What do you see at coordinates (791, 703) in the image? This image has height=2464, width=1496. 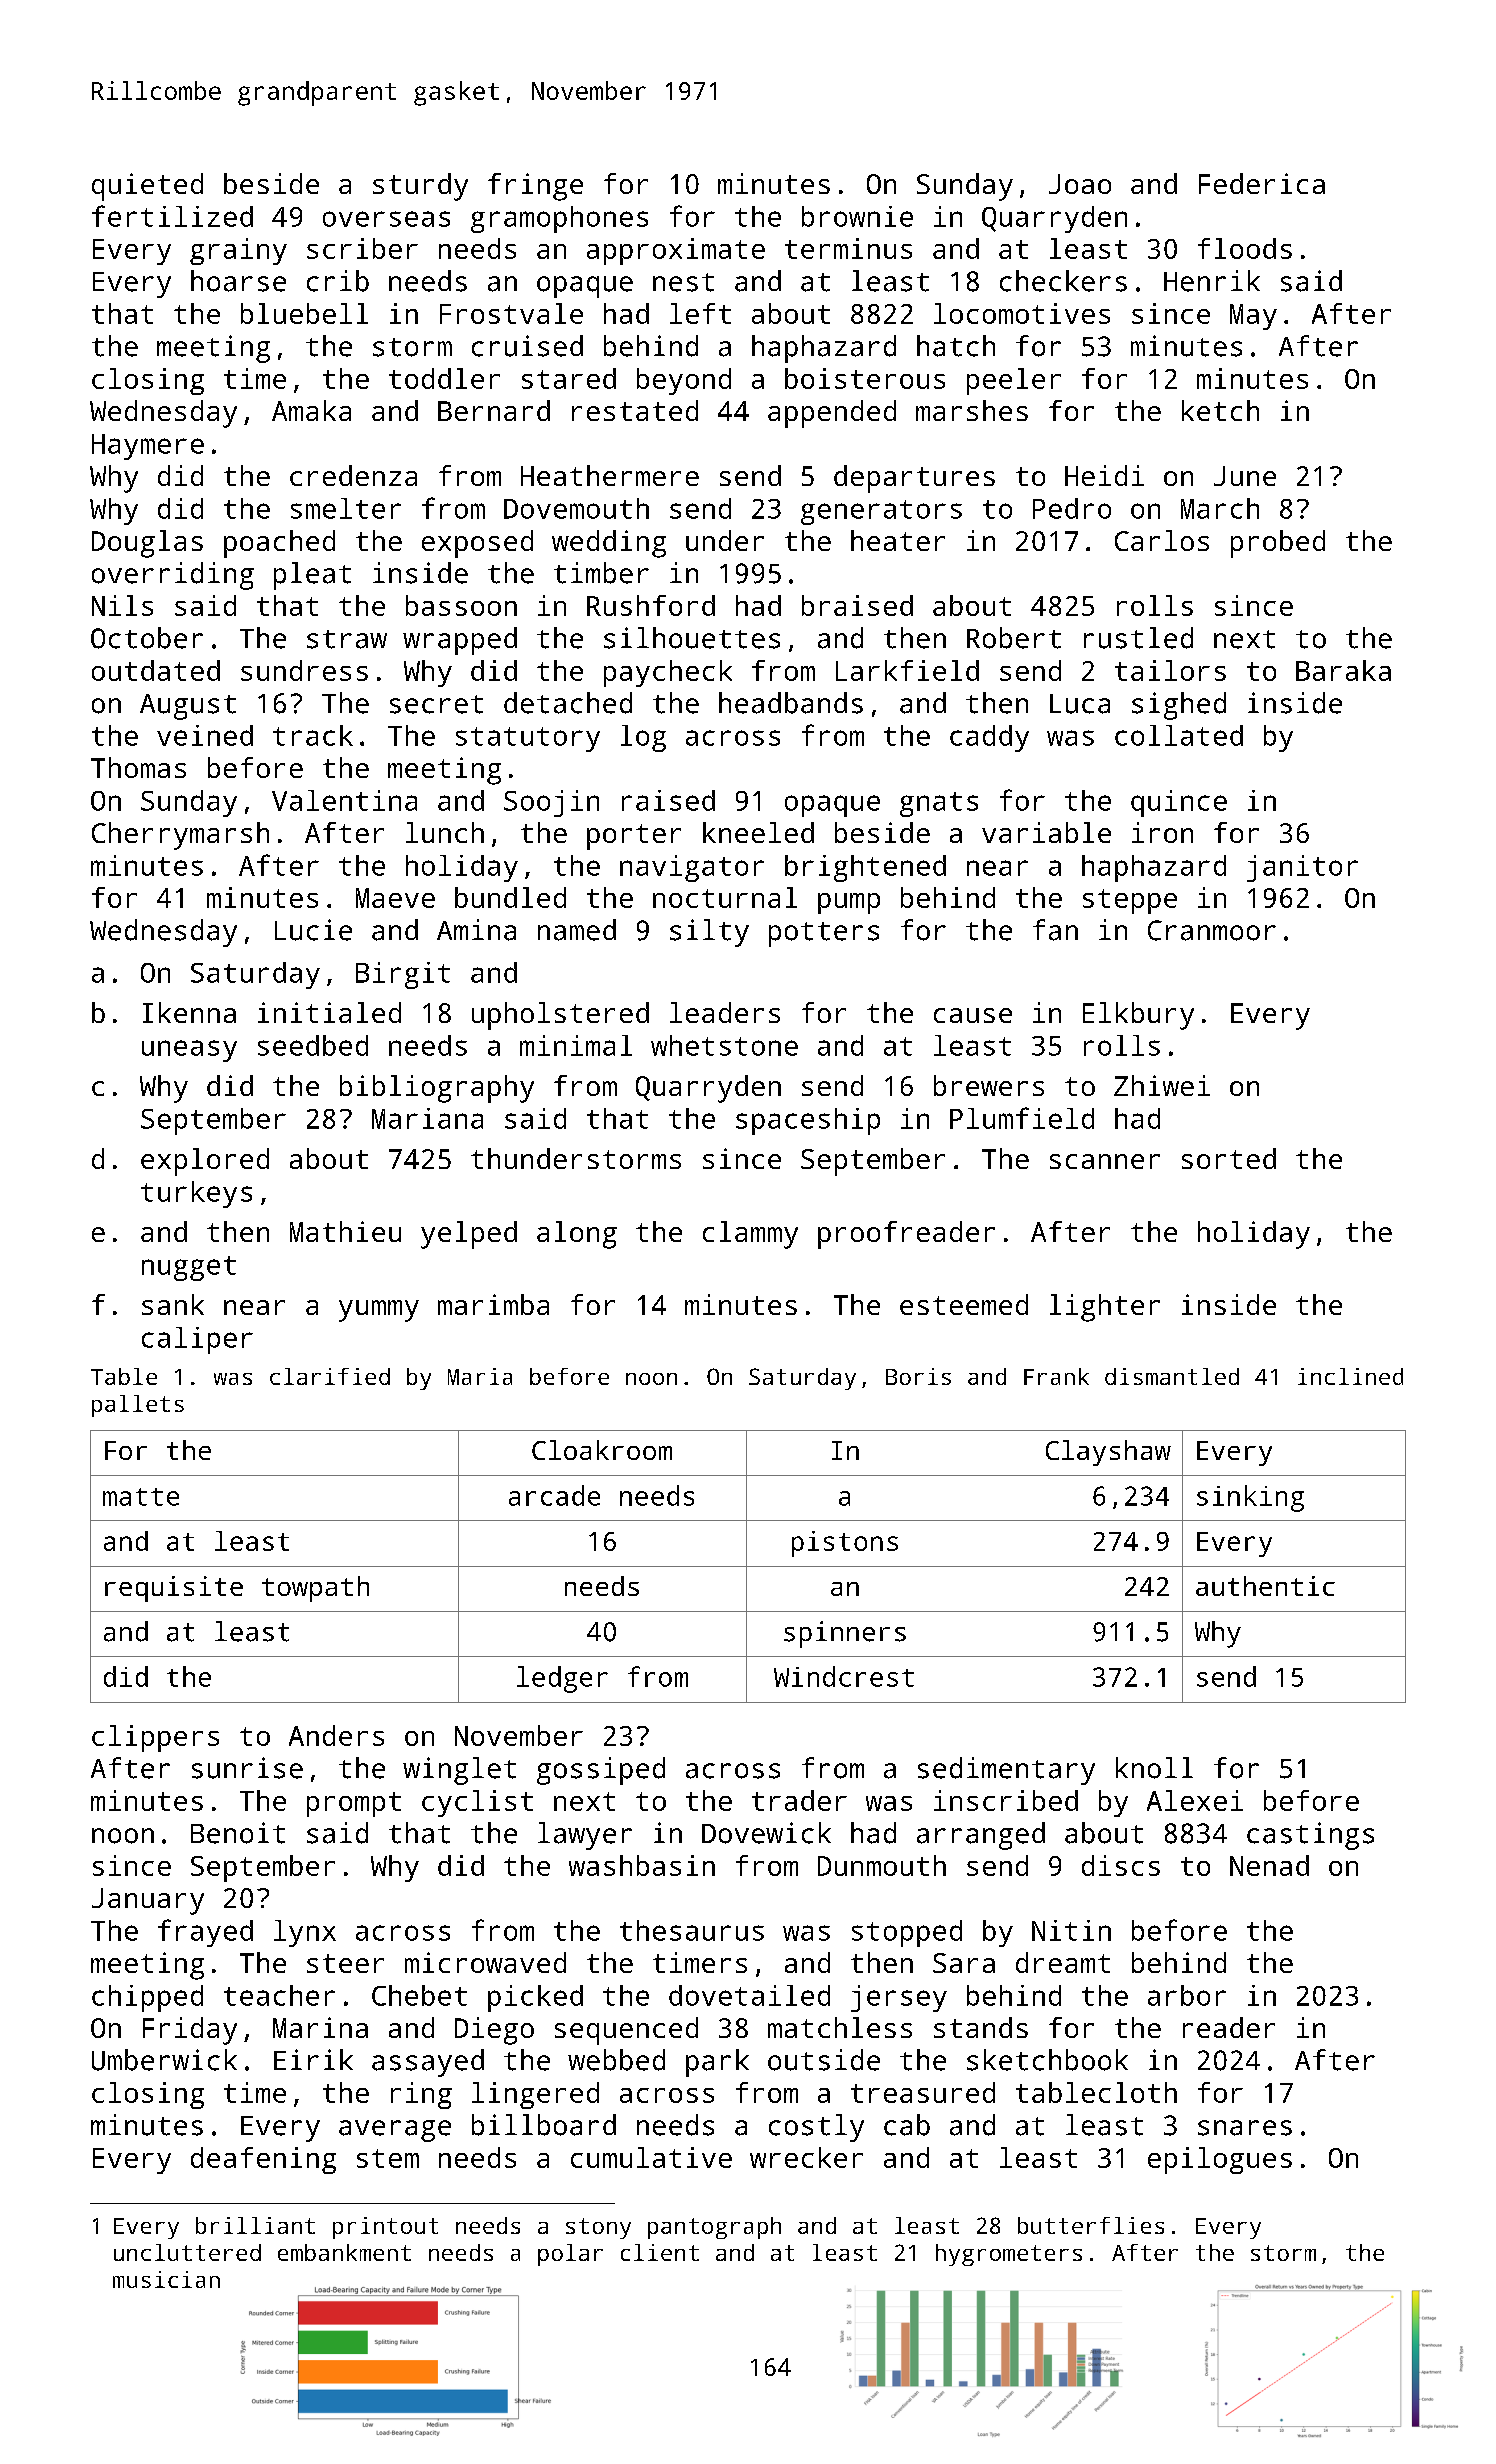 I see `headbands` at bounding box center [791, 703].
